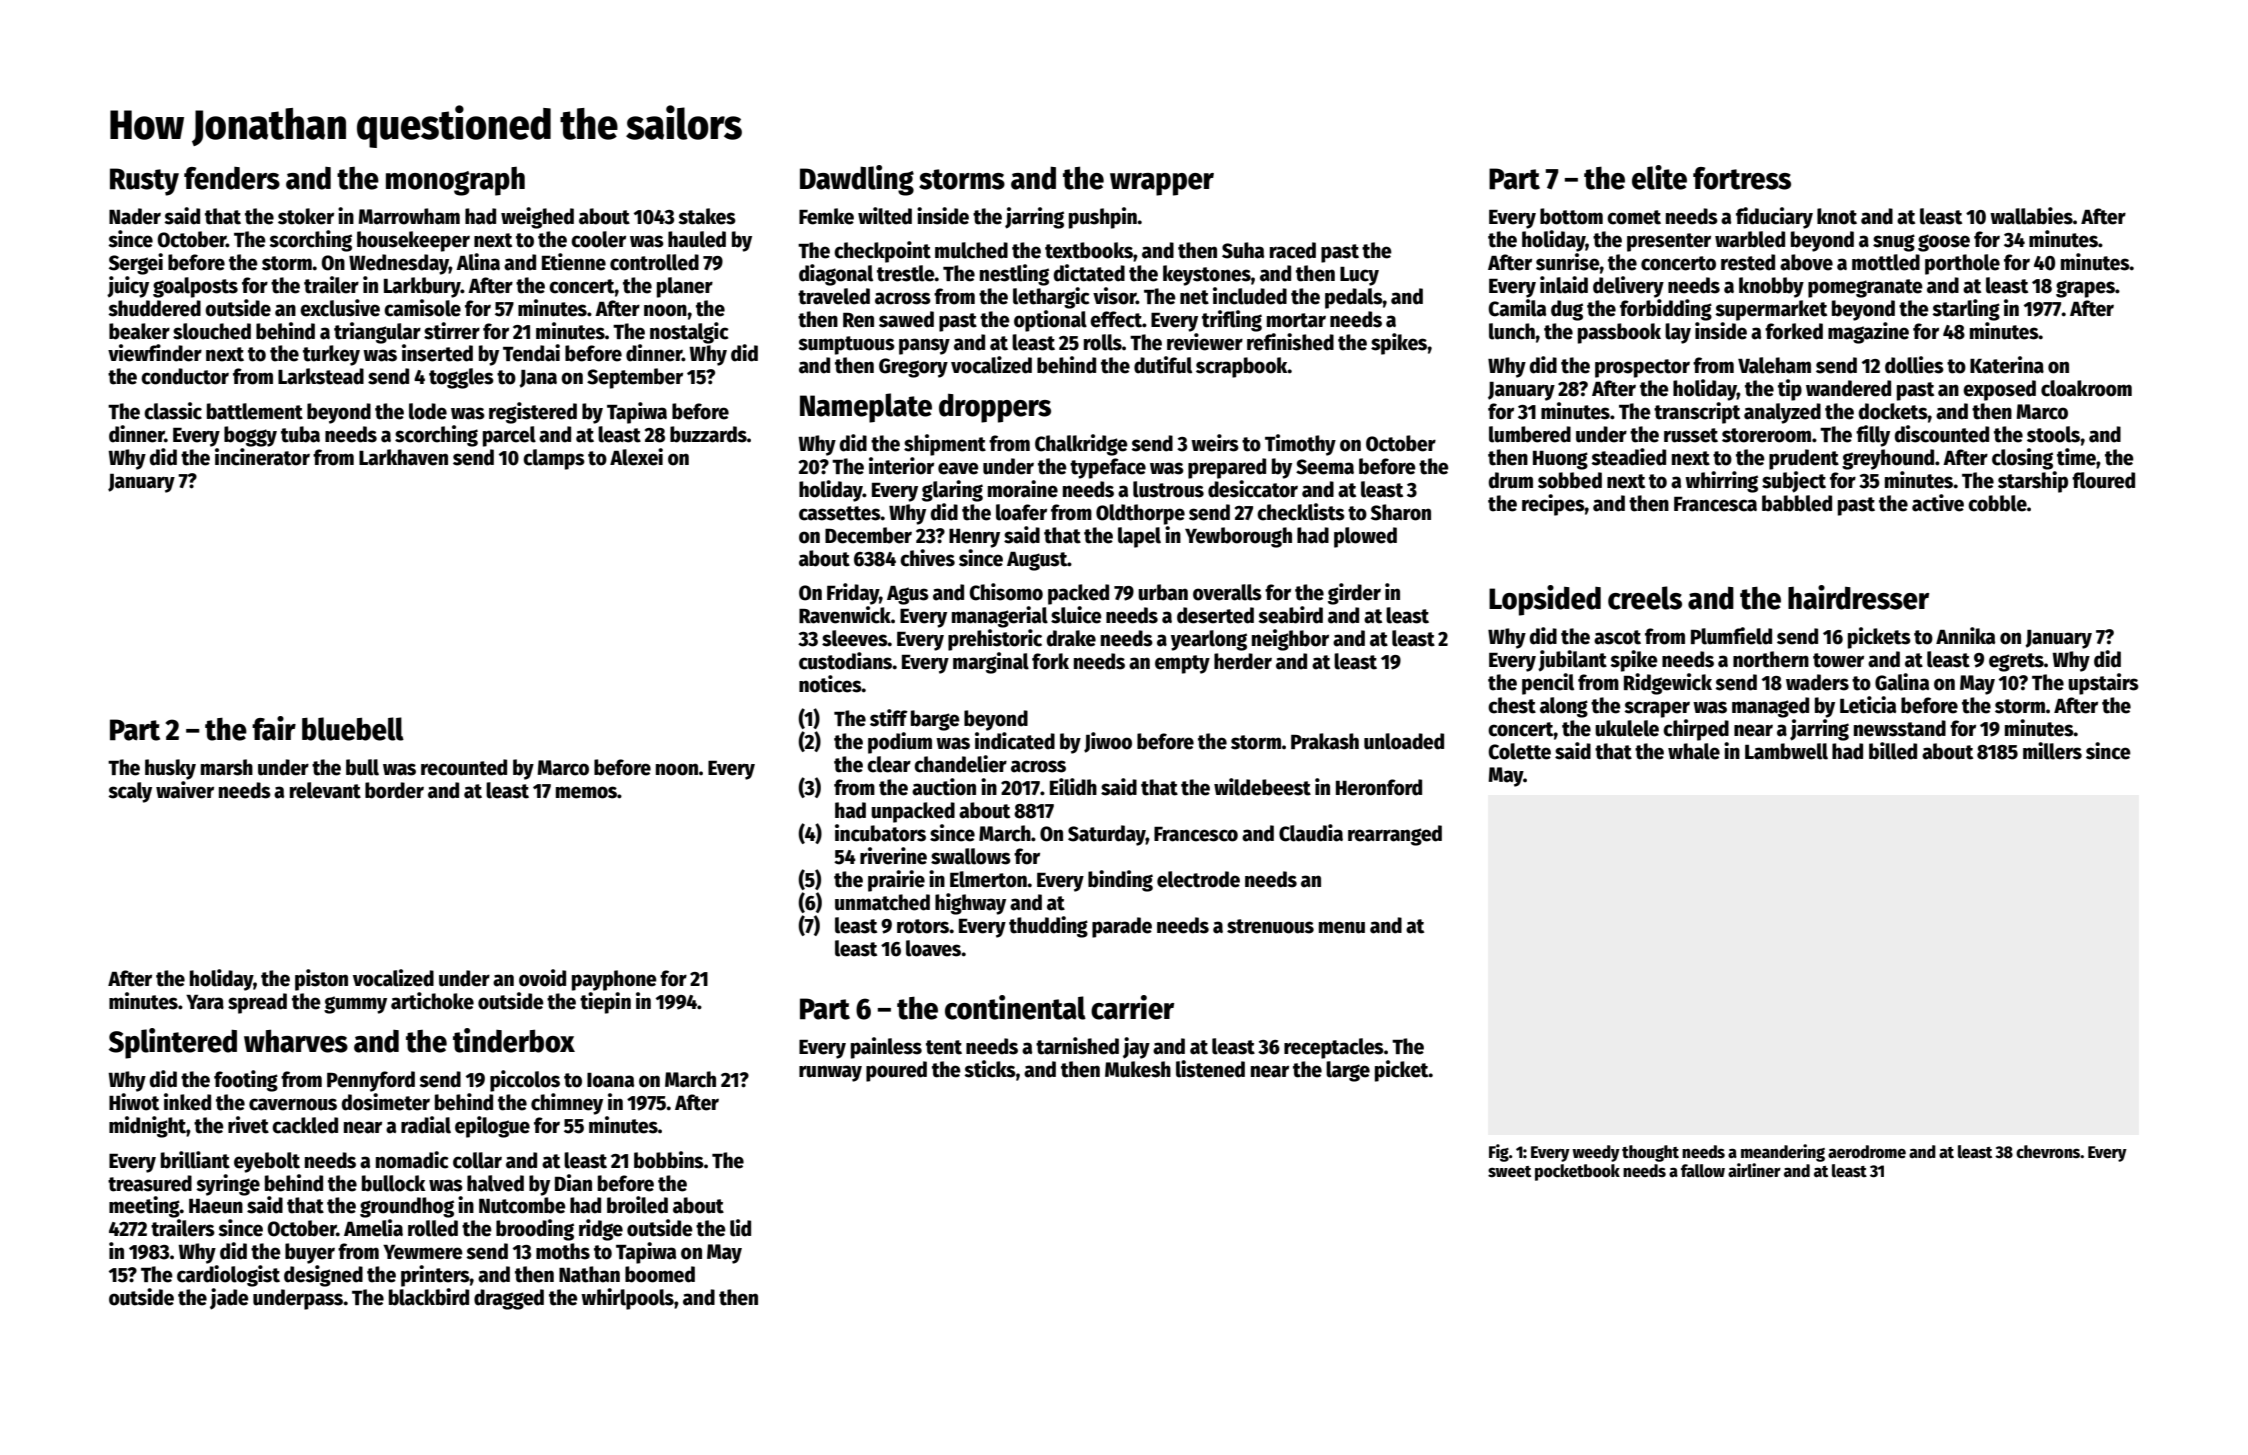  What do you see at coordinates (205, 1002) in the screenshot?
I see `Yara` at bounding box center [205, 1002].
